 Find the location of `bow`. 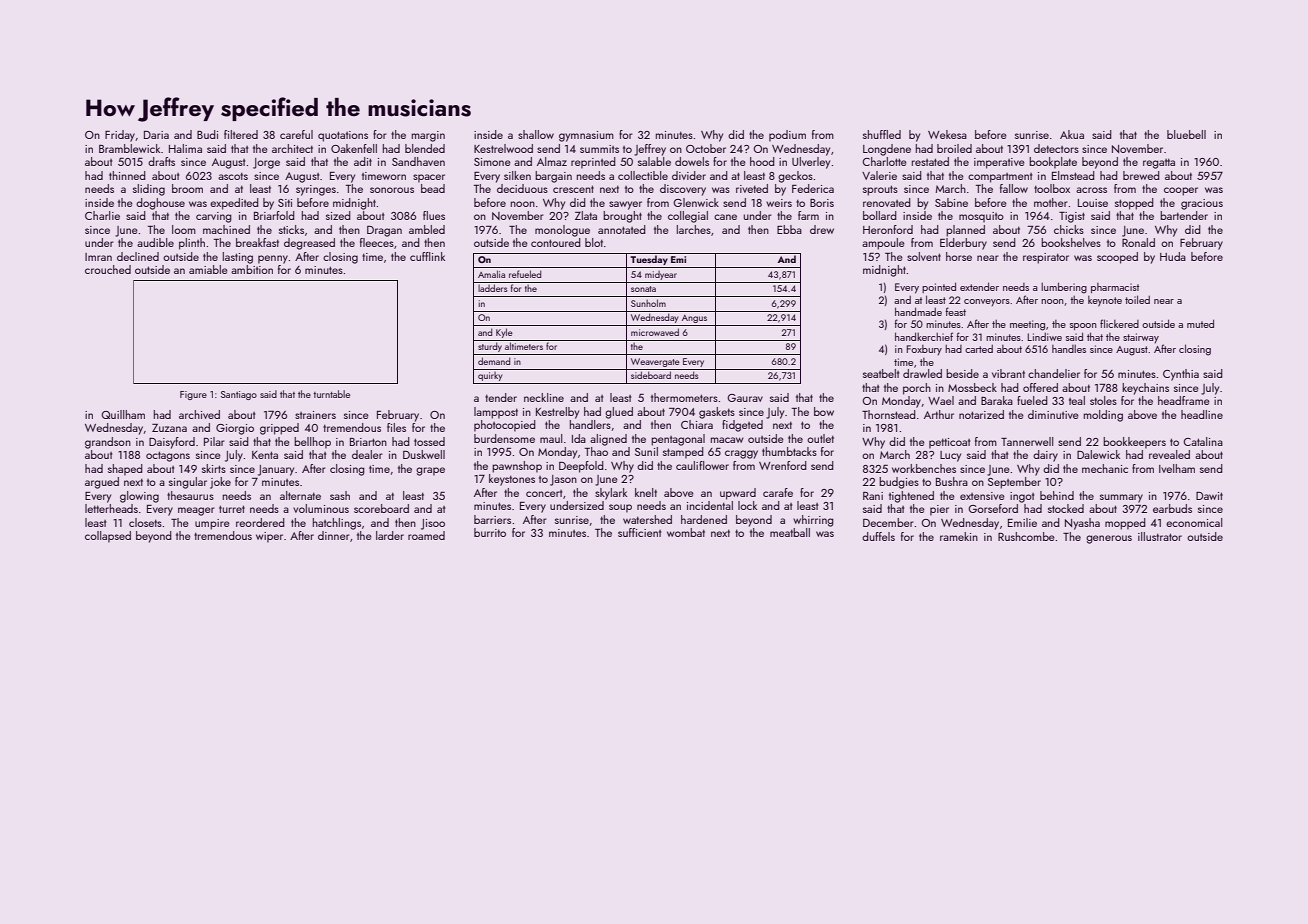

bow is located at coordinates (824, 411).
